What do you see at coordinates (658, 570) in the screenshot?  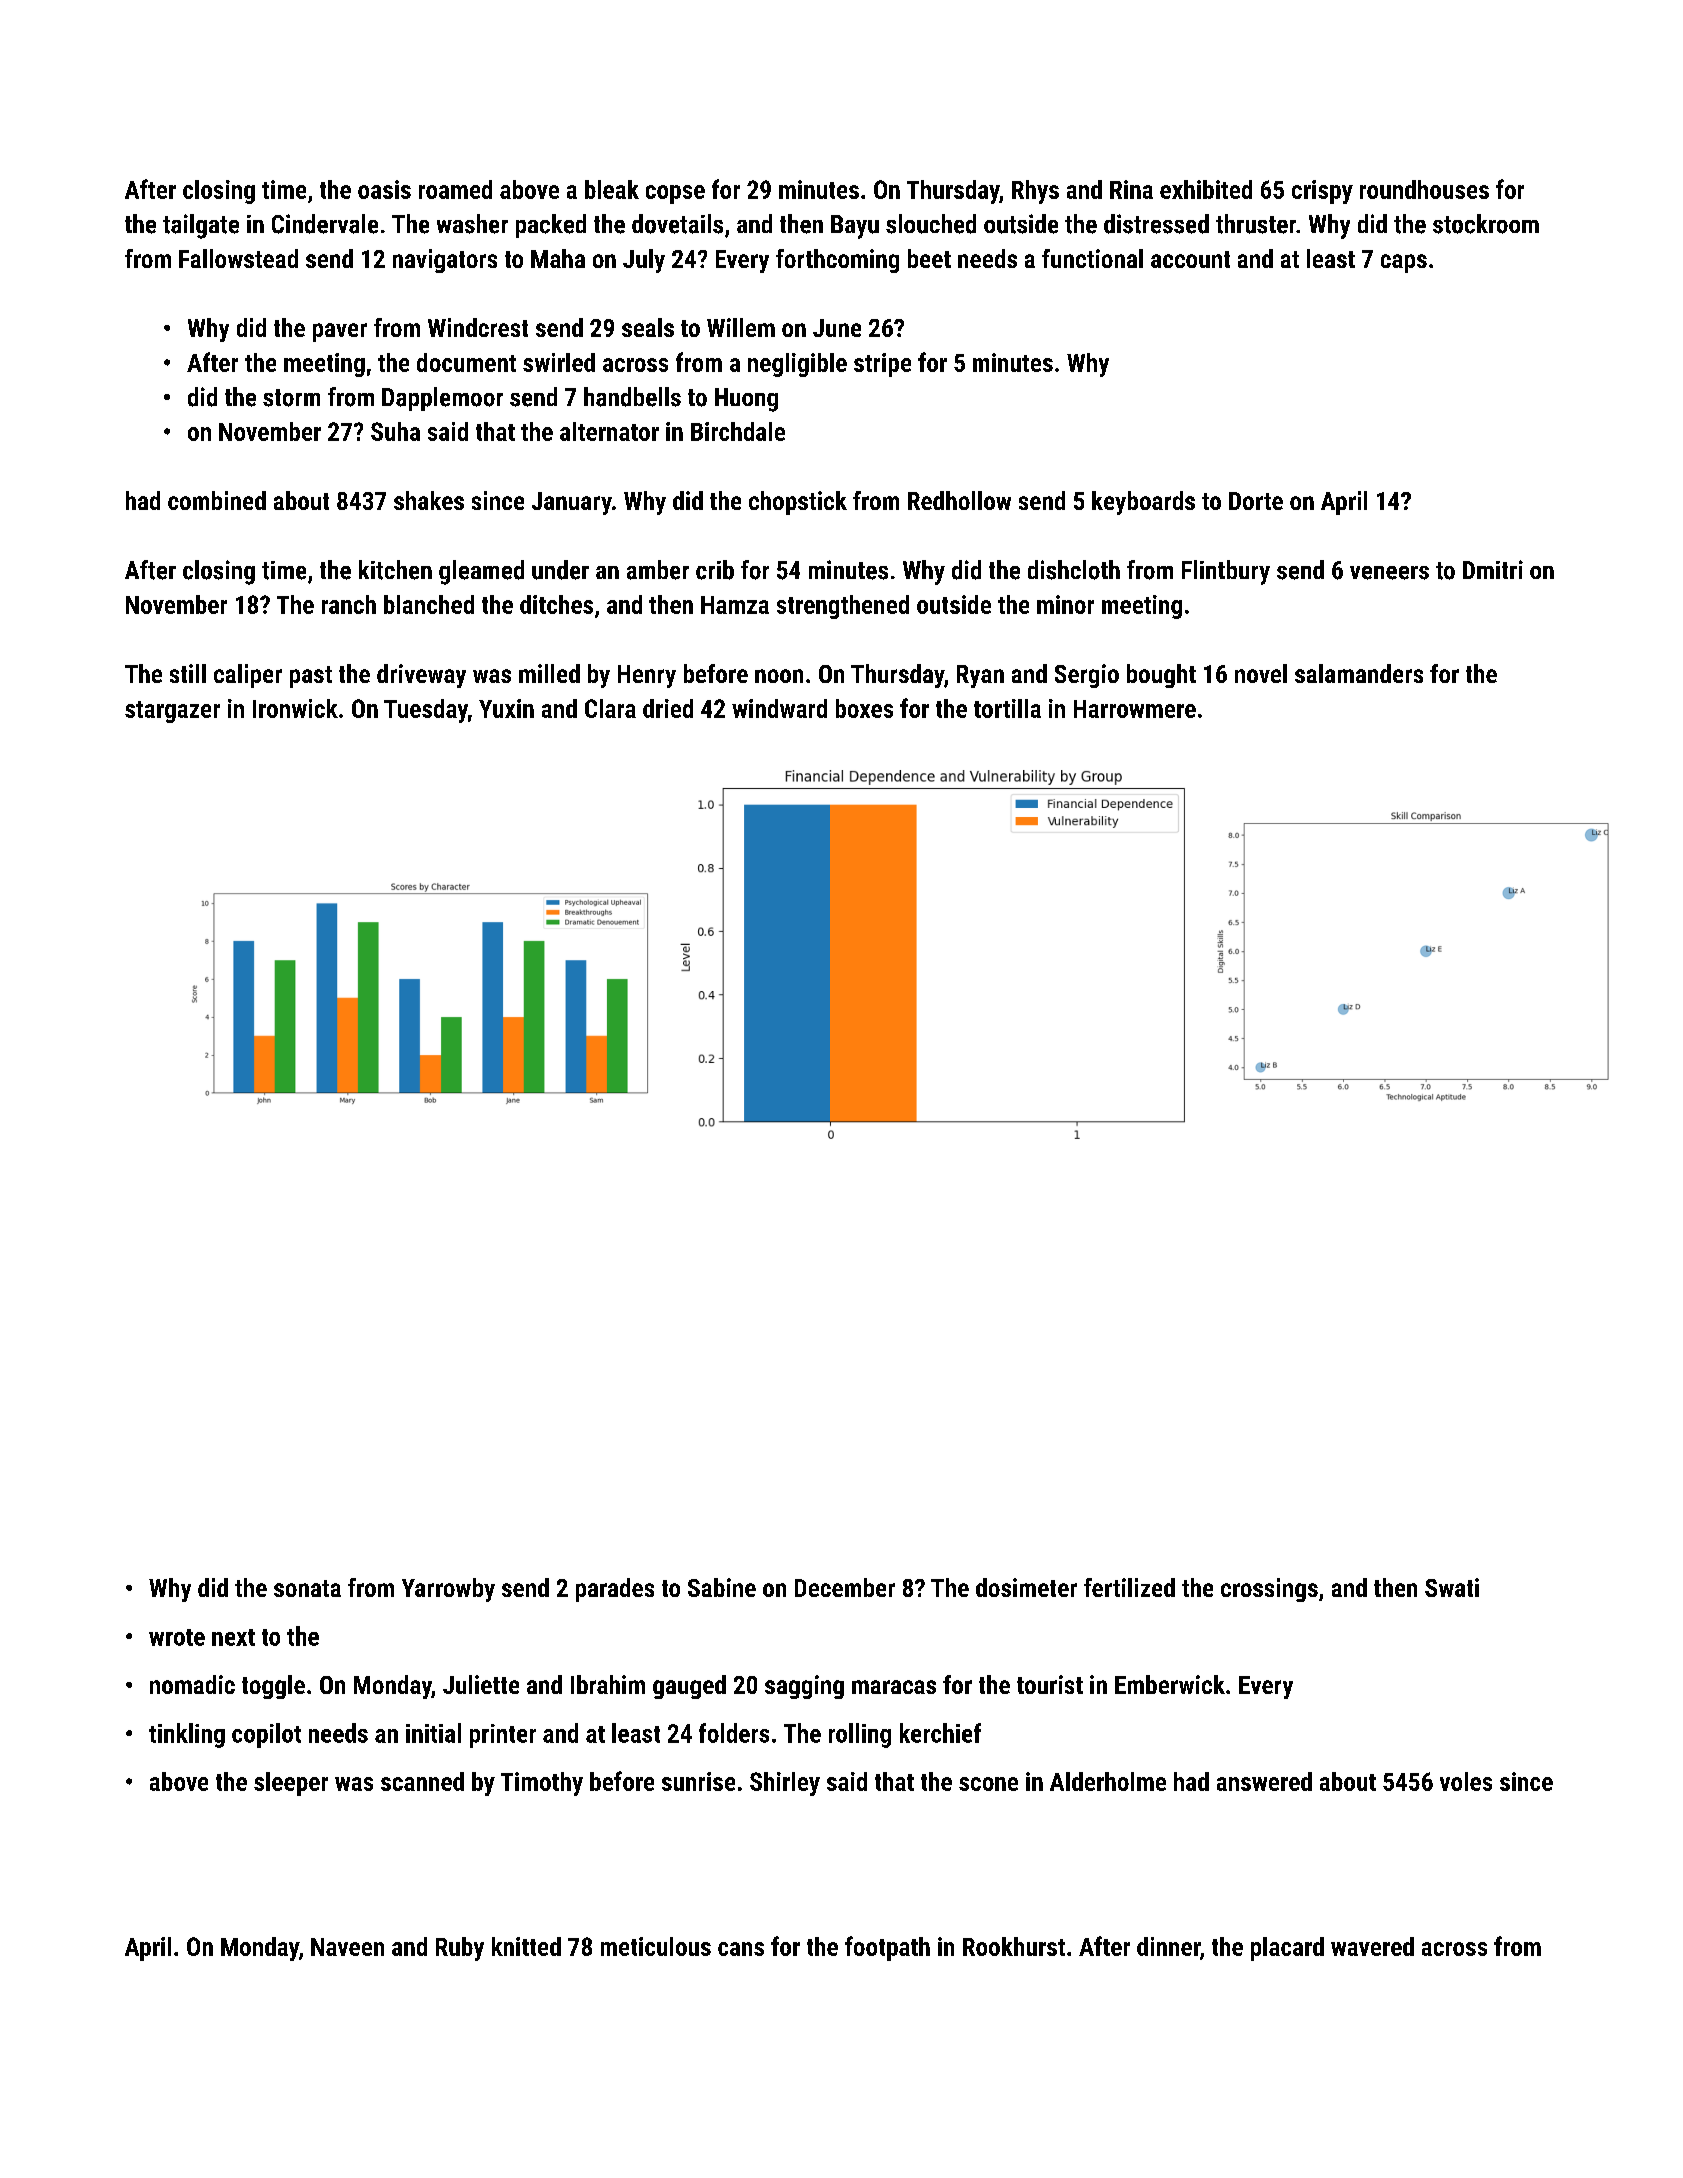 I see `amber` at bounding box center [658, 570].
